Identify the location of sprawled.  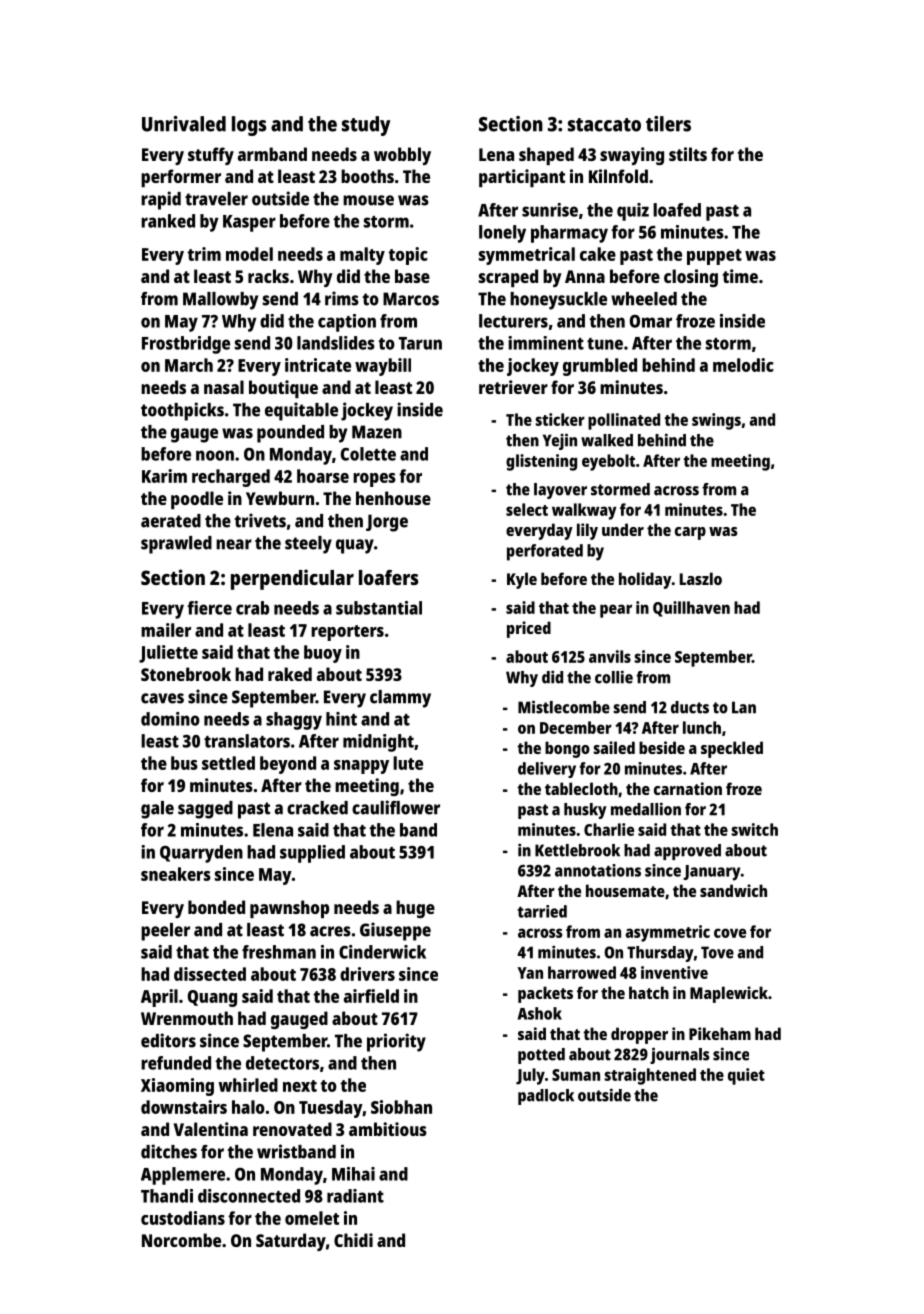
(176, 545).
